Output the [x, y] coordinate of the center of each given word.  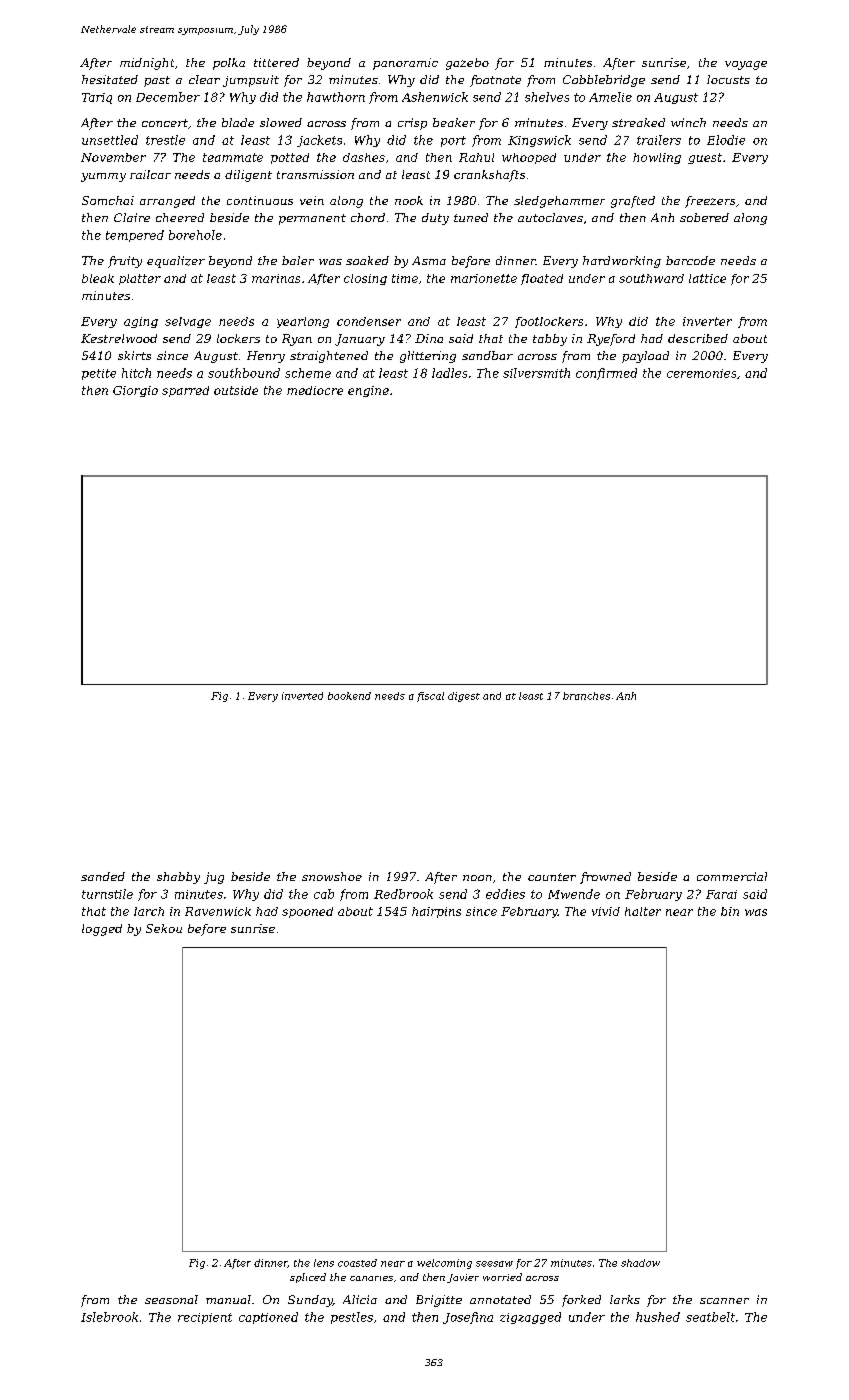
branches [586, 696]
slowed [281, 122]
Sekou [164, 928]
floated [542, 279]
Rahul [476, 157]
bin [730, 911]
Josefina [468, 1318]
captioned [268, 1318]
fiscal [430, 697]
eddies [505, 894]
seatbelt [710, 1317]
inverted [302, 696]
